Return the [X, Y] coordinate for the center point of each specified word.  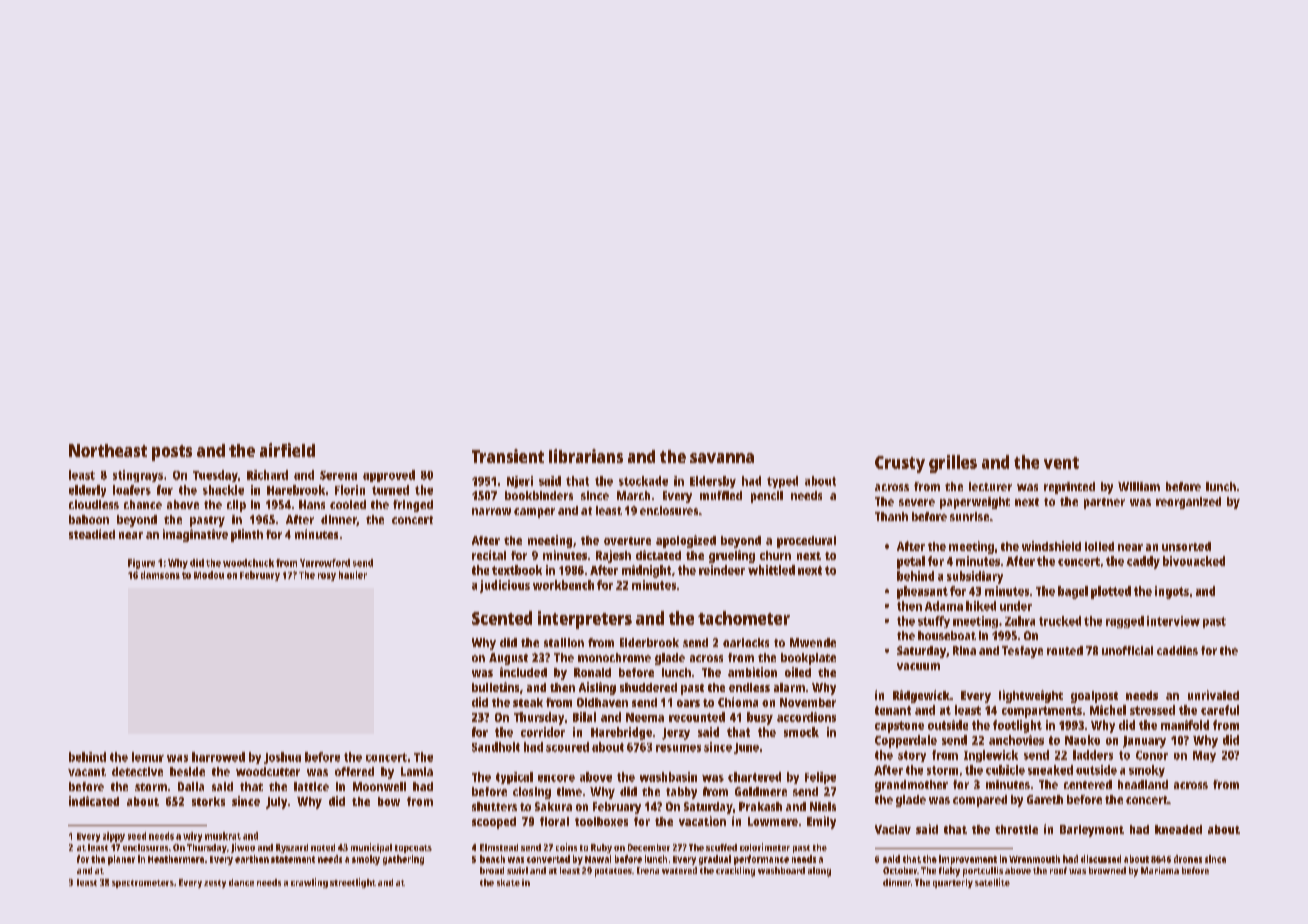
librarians [586, 456]
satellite [992, 882]
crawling [309, 883]
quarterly [953, 883]
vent [1061, 463]
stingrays [138, 476]
